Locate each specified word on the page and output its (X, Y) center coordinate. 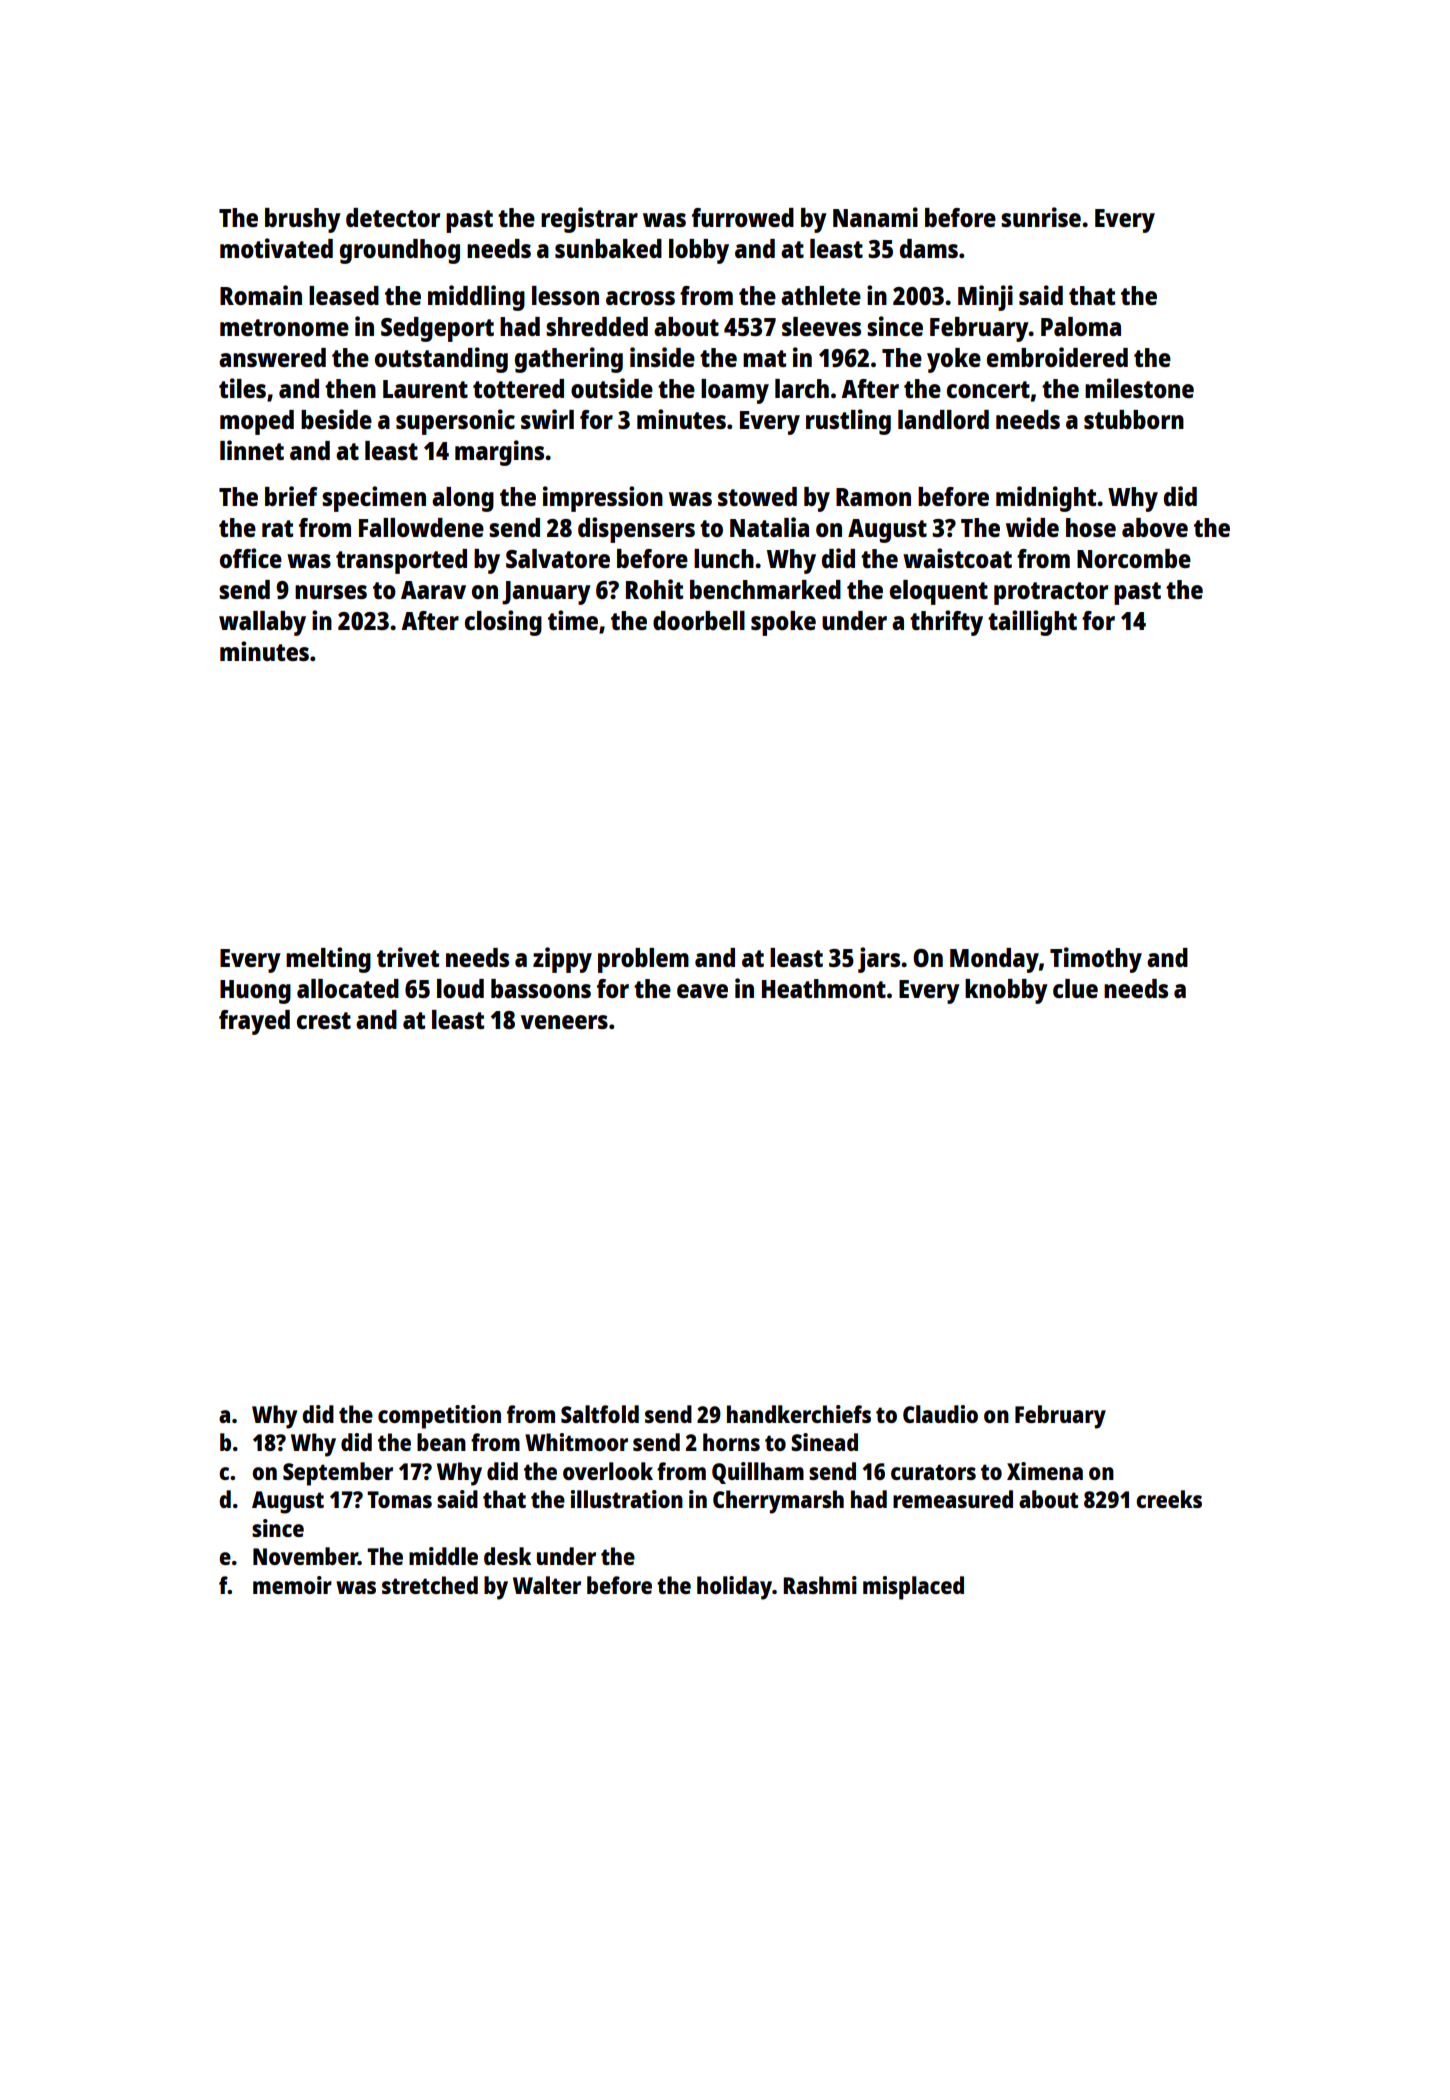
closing (503, 623)
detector (393, 217)
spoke (783, 623)
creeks (1169, 1499)
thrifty (946, 623)
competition (439, 1417)
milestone (1139, 388)
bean (441, 1442)
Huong (255, 992)
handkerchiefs (799, 1414)
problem (643, 960)
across (640, 298)
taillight (1032, 623)
